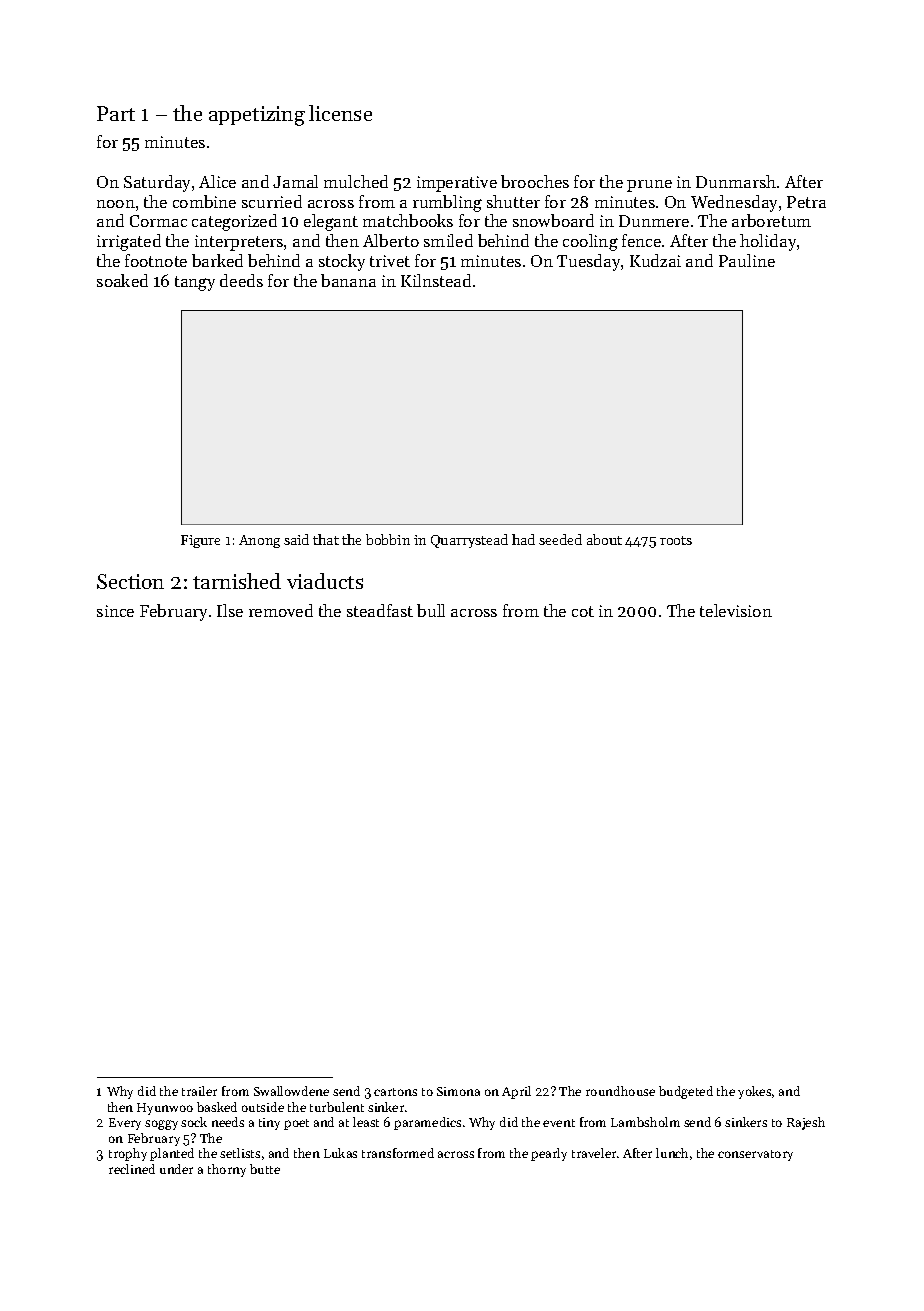 The height and width of the screenshot is (1311, 924). I want to click on reclined, so click(132, 1169).
